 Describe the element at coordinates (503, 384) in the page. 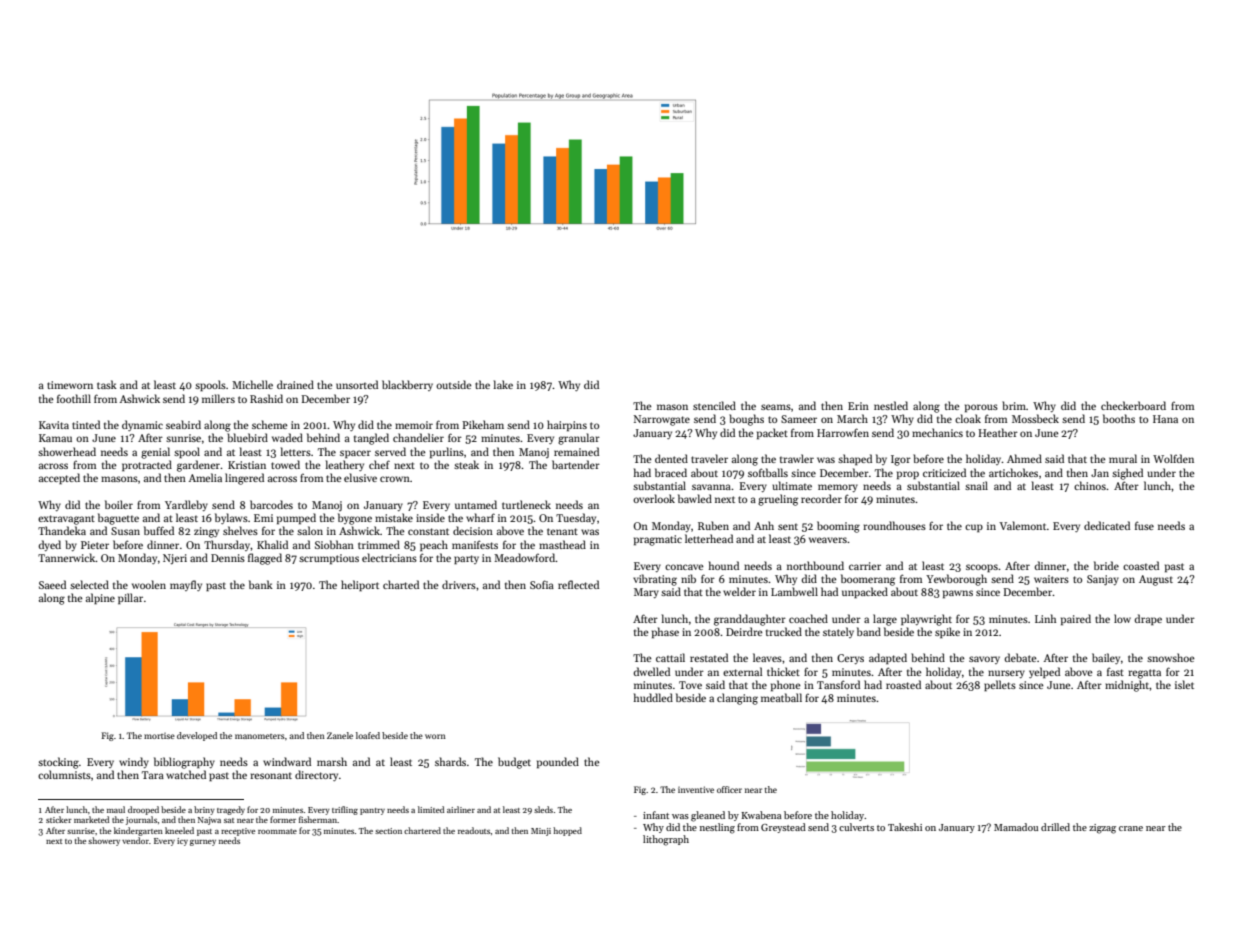

I see `lake` at that location.
